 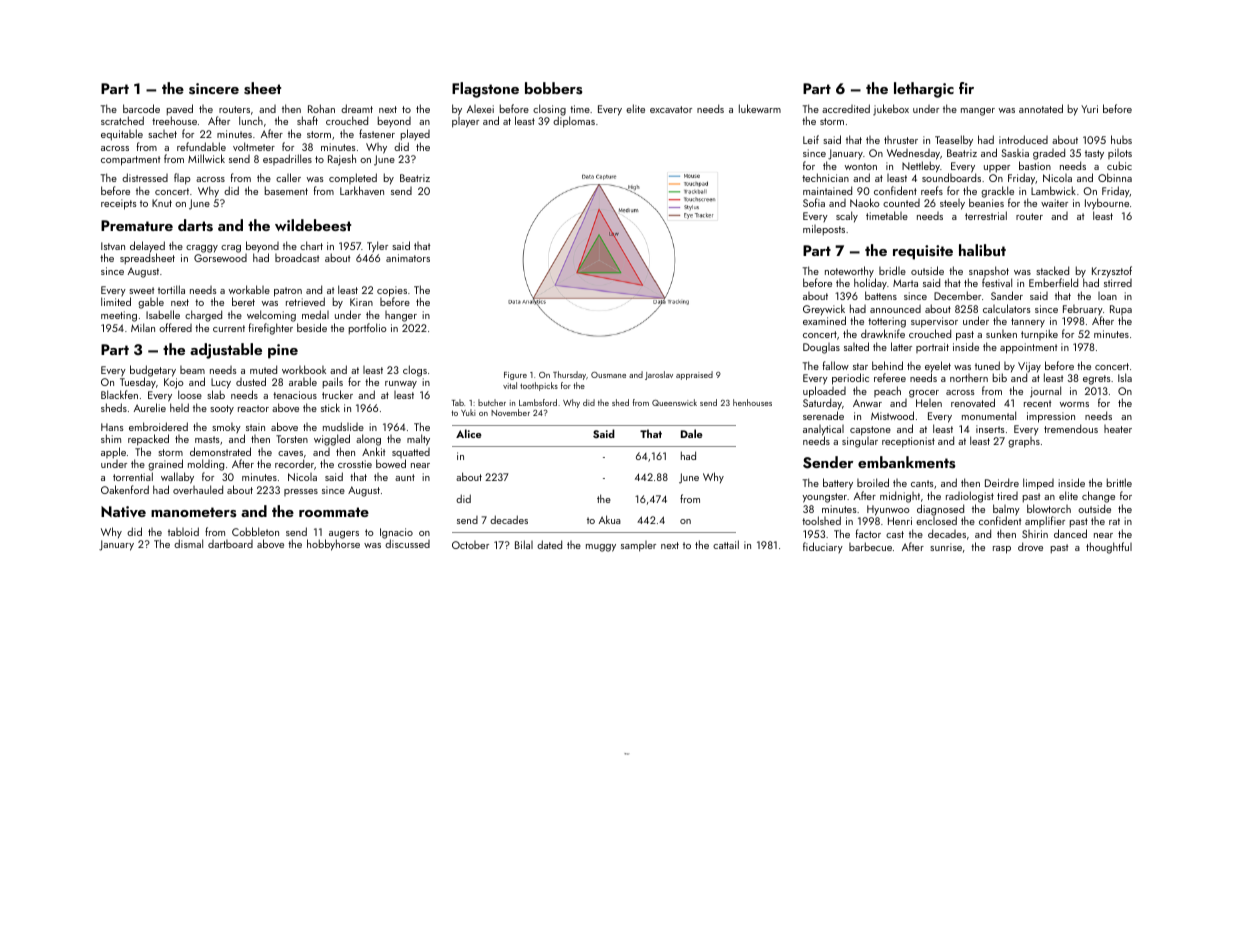 I want to click on dartboard, so click(x=230, y=544).
